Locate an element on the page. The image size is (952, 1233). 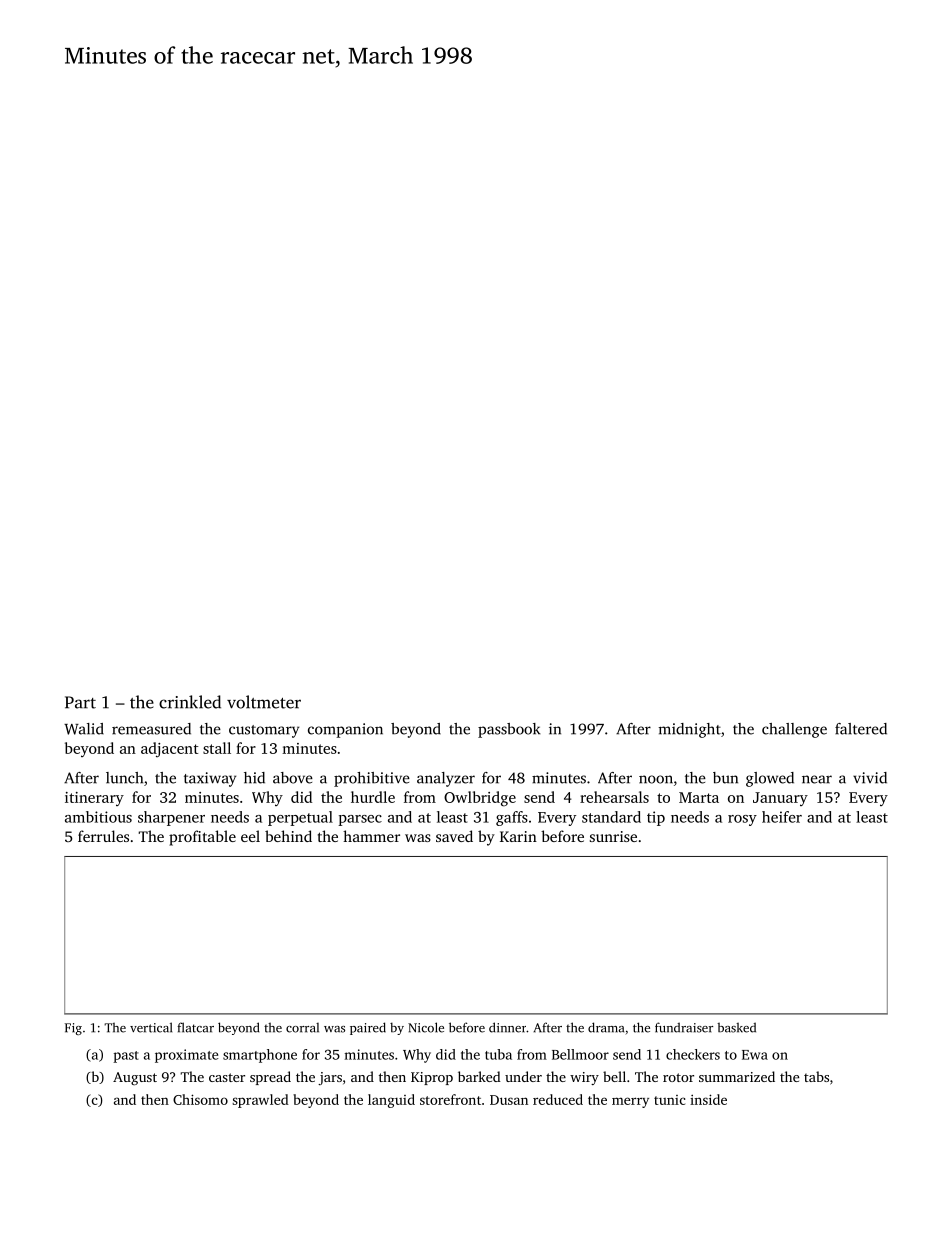
languid is located at coordinates (391, 1101).
